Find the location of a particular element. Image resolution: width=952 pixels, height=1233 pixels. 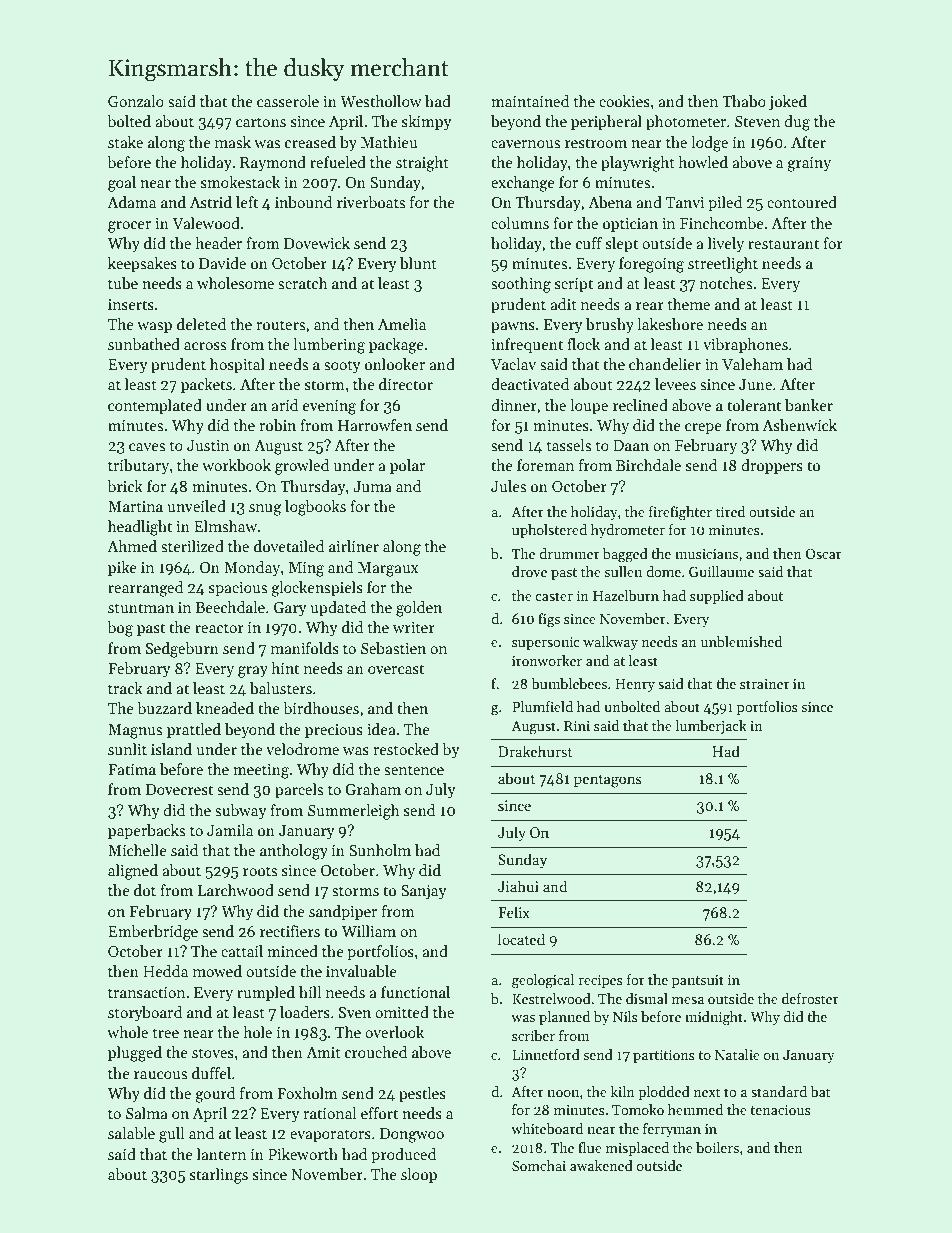

Henry is located at coordinates (635, 685).
